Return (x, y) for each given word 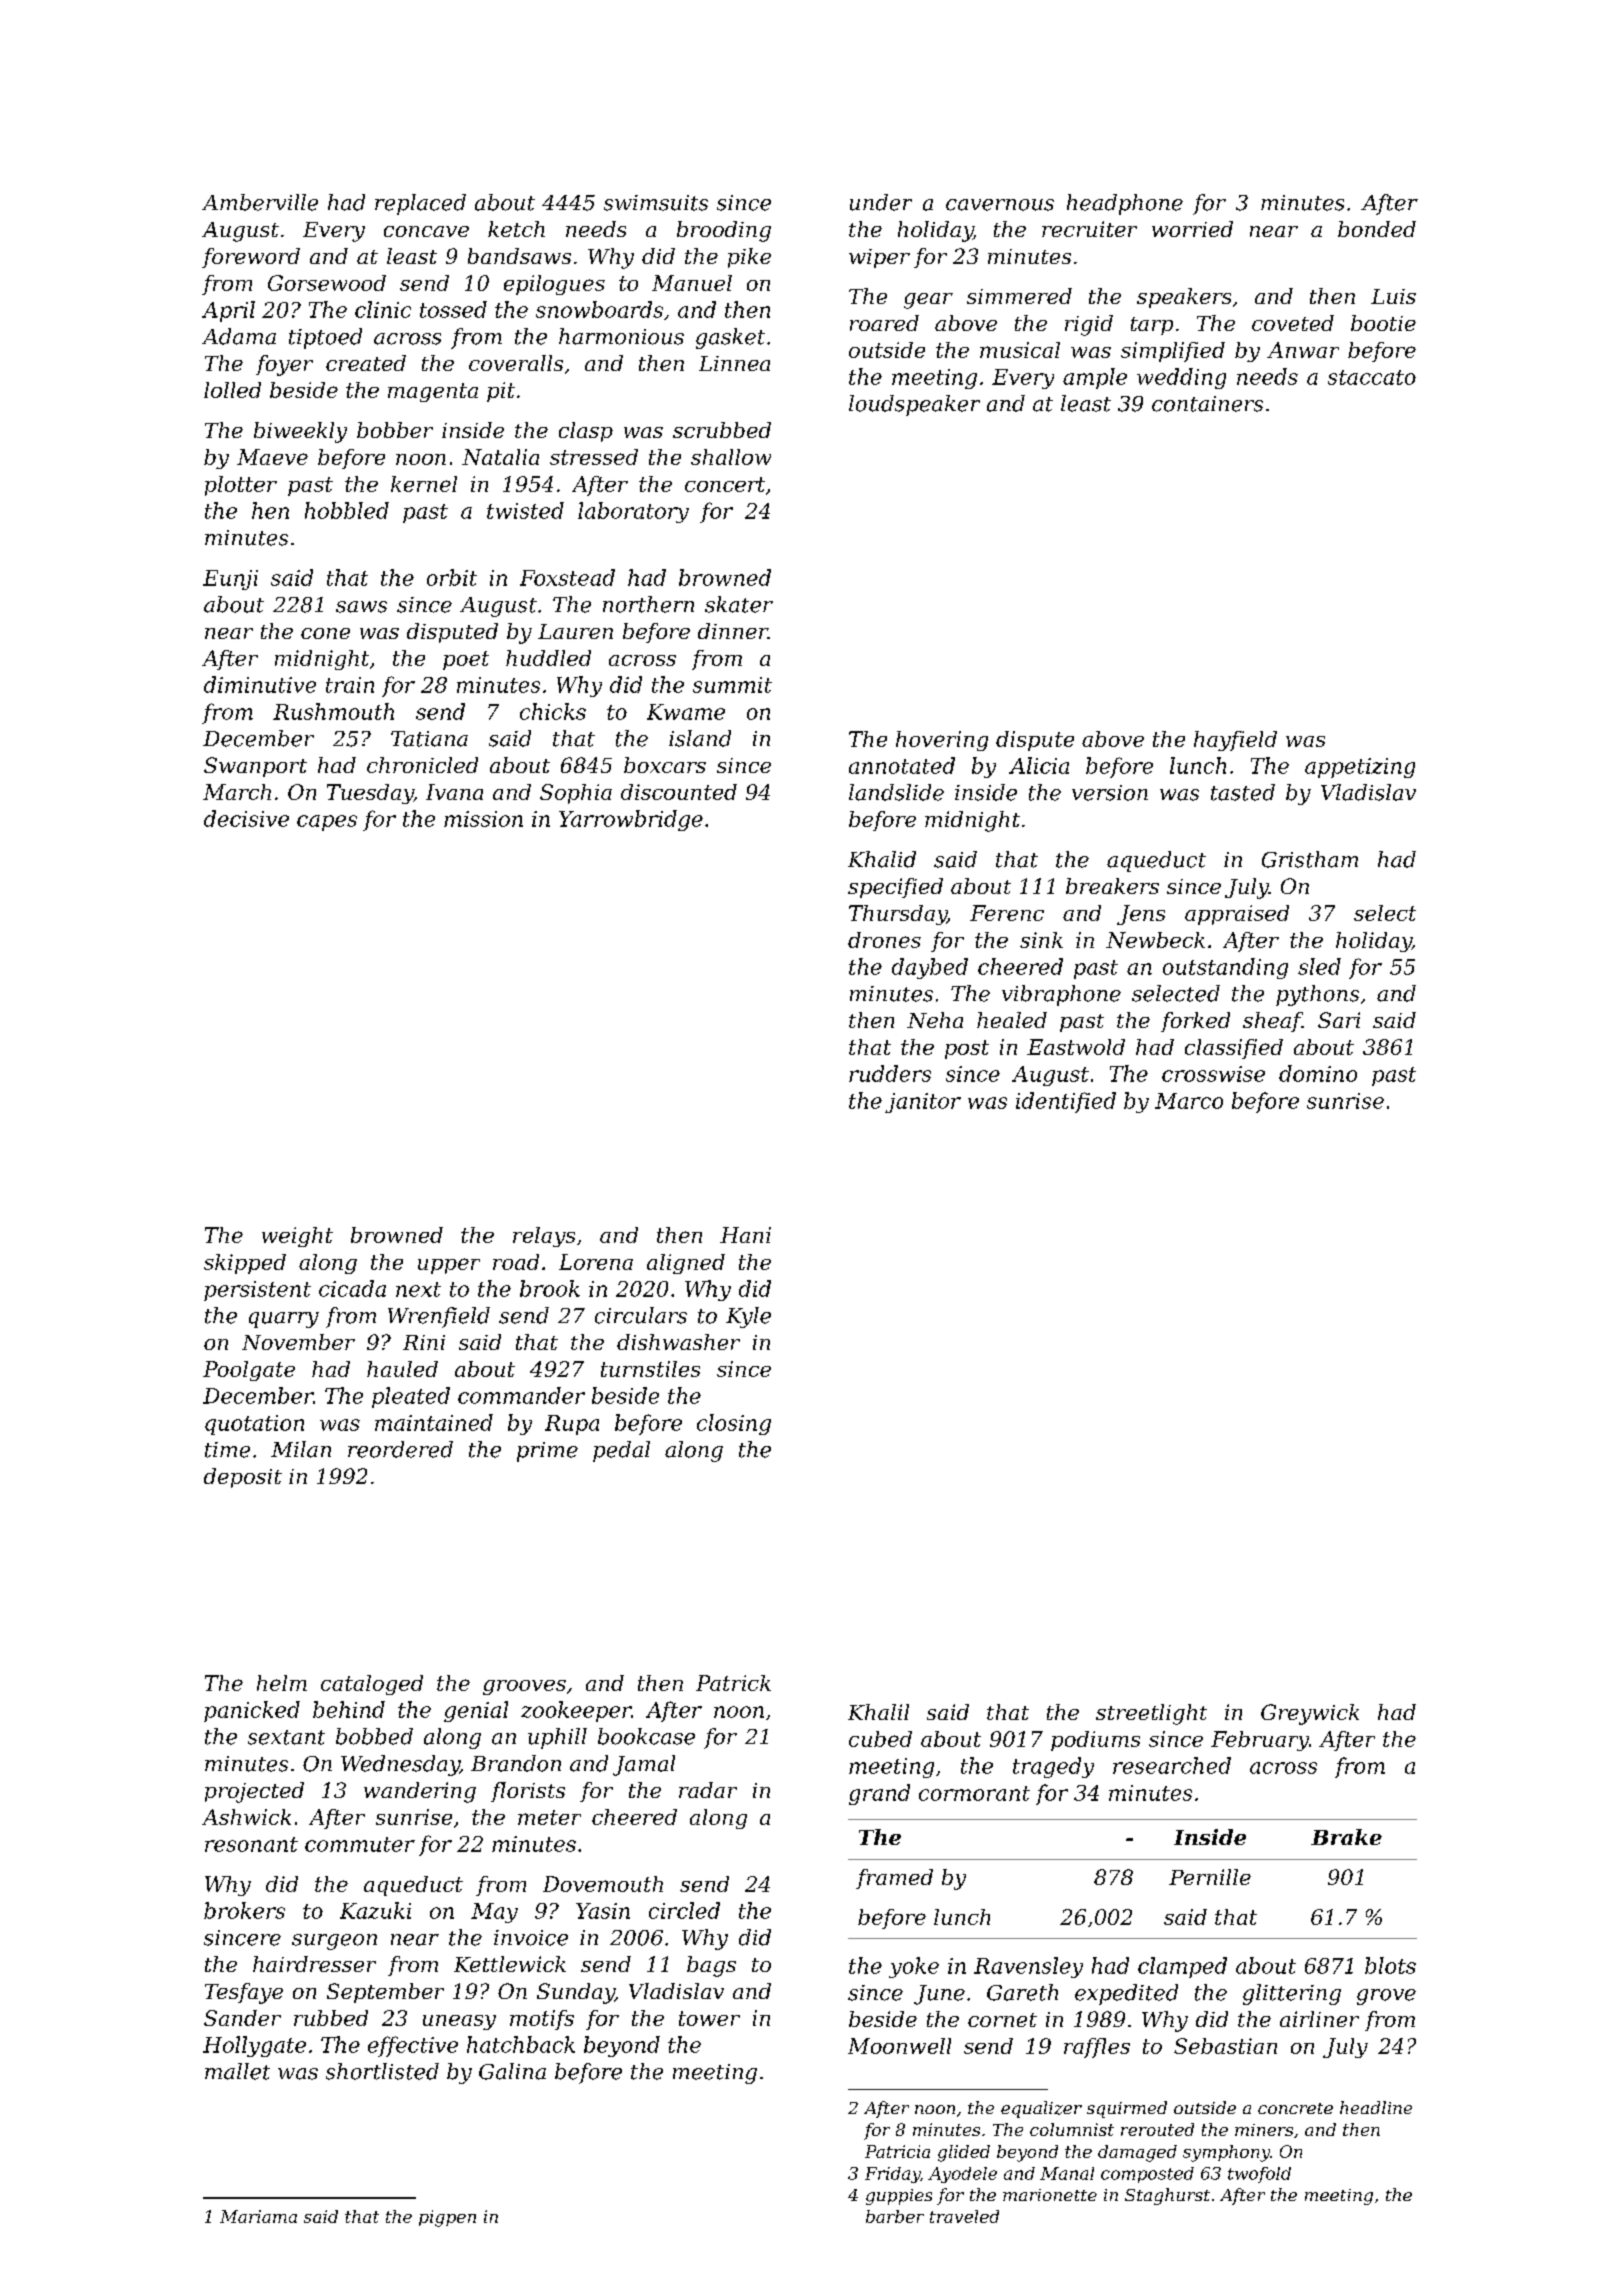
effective (413, 2046)
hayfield (1235, 741)
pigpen (447, 2218)
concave (426, 231)
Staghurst (1167, 2196)
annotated (902, 765)
